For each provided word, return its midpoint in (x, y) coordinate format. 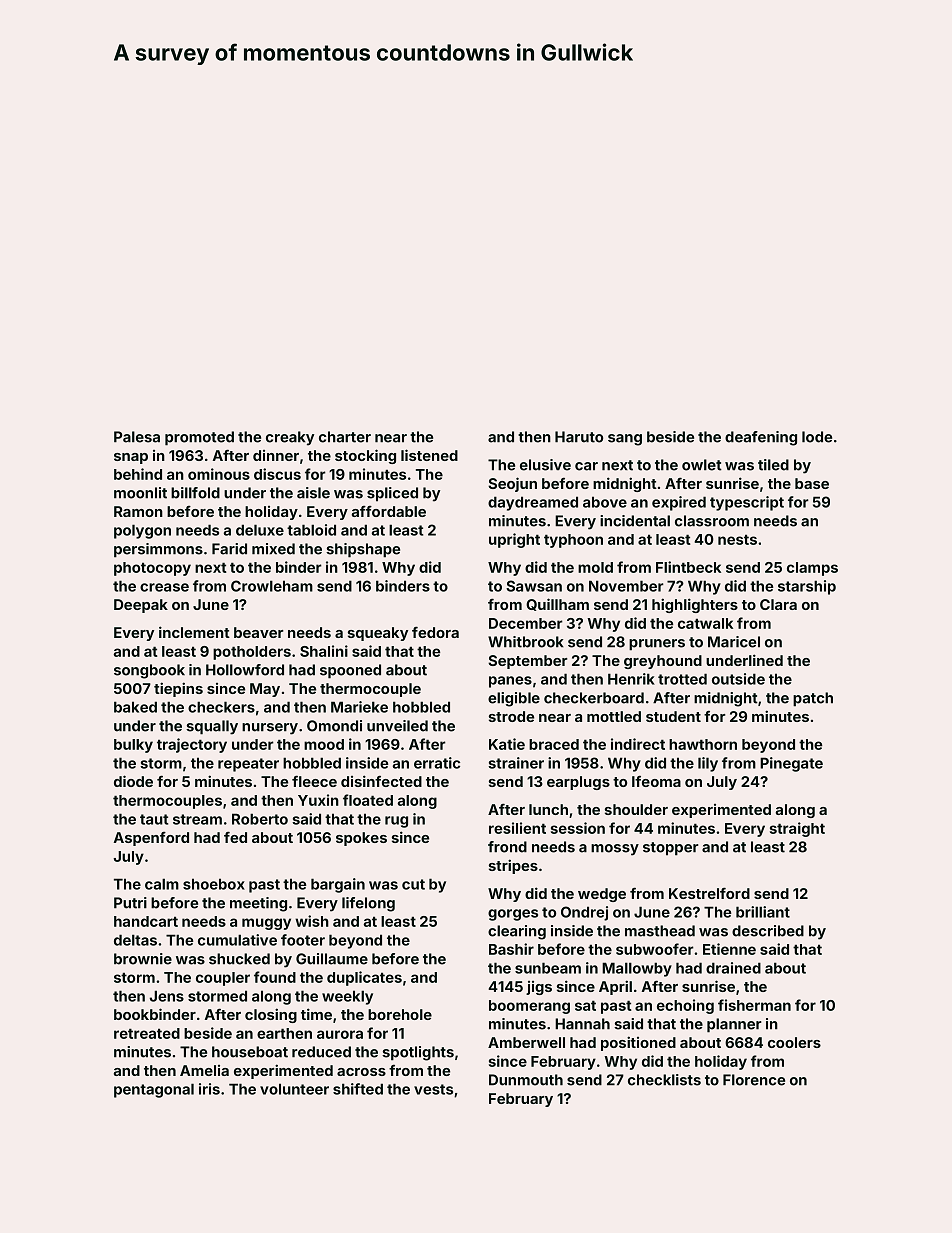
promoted (199, 438)
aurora (340, 1034)
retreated (147, 1033)
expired (679, 503)
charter (345, 437)
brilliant (763, 912)
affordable (389, 511)
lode (817, 437)
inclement (194, 632)
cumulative (237, 940)
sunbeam (548, 968)
